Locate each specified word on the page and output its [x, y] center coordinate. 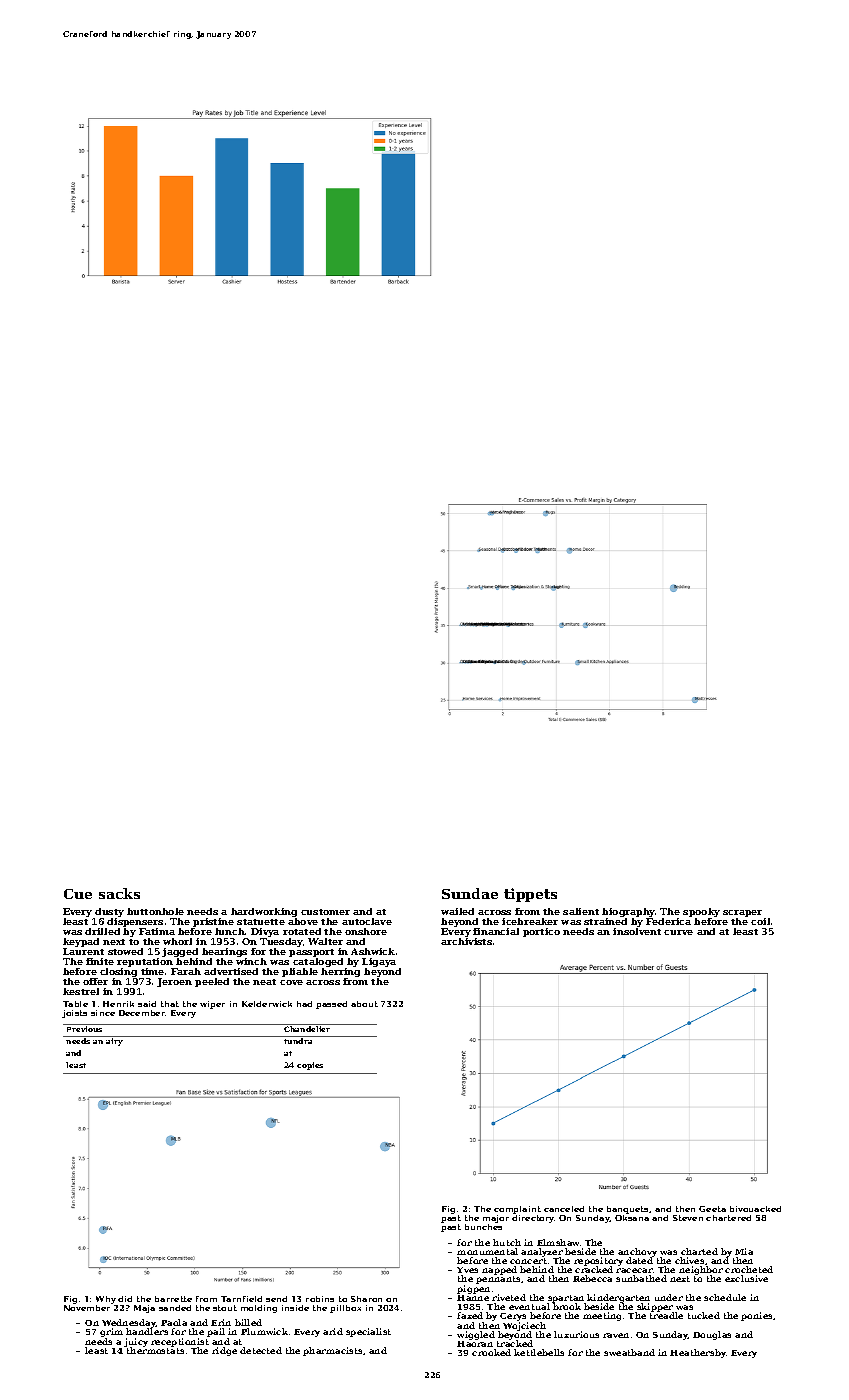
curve [678, 932]
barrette [173, 1299]
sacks [119, 893]
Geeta [712, 1209]
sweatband [629, 1352]
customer [325, 912]
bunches [483, 1227]
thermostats [155, 1350]
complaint [517, 1210]
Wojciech [524, 1326]
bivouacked [755, 1209]
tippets [530, 895]
